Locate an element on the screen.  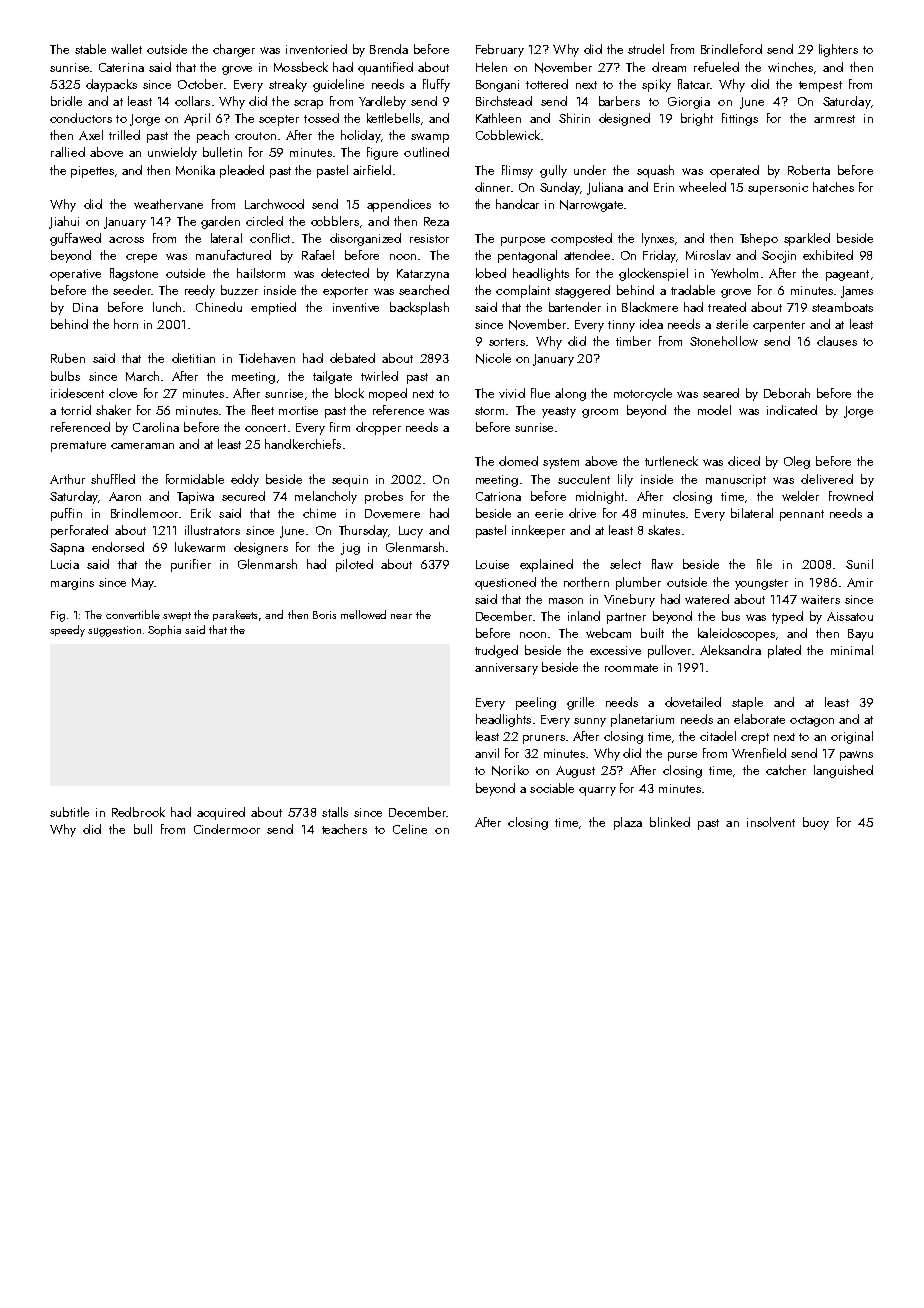
strudel is located at coordinates (646, 49).
